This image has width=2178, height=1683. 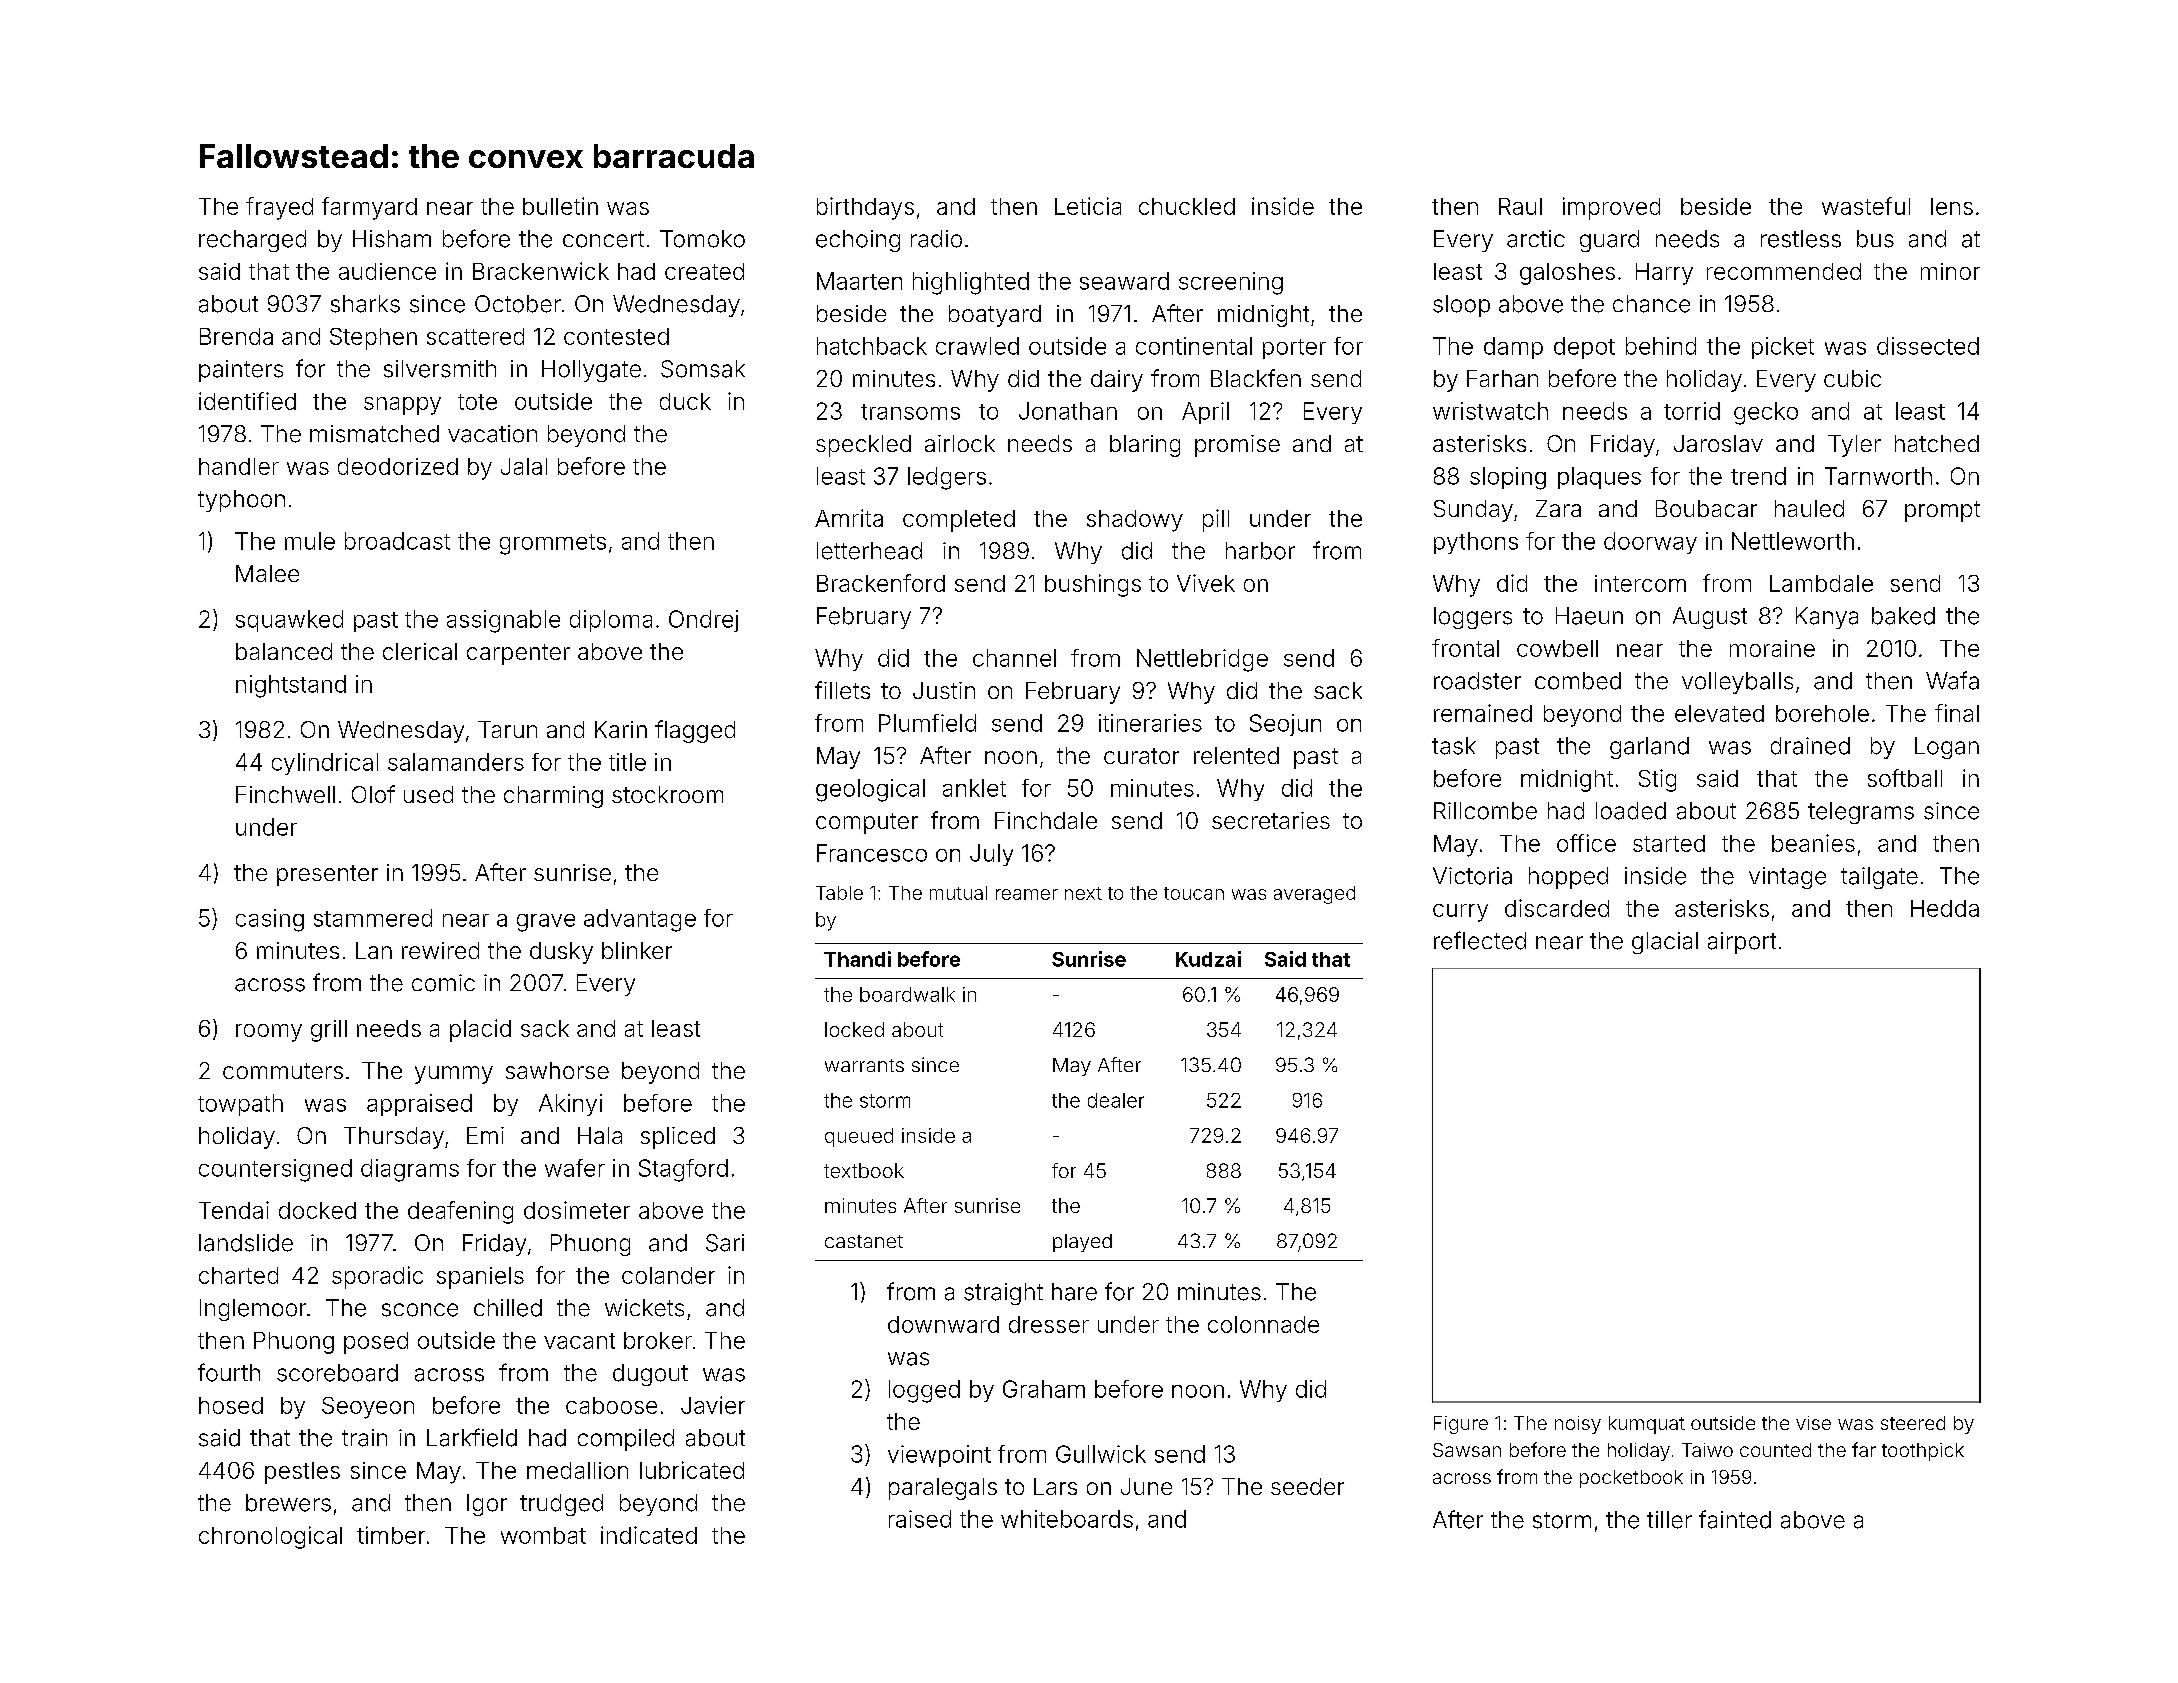 I want to click on carpenter, so click(x=518, y=654).
